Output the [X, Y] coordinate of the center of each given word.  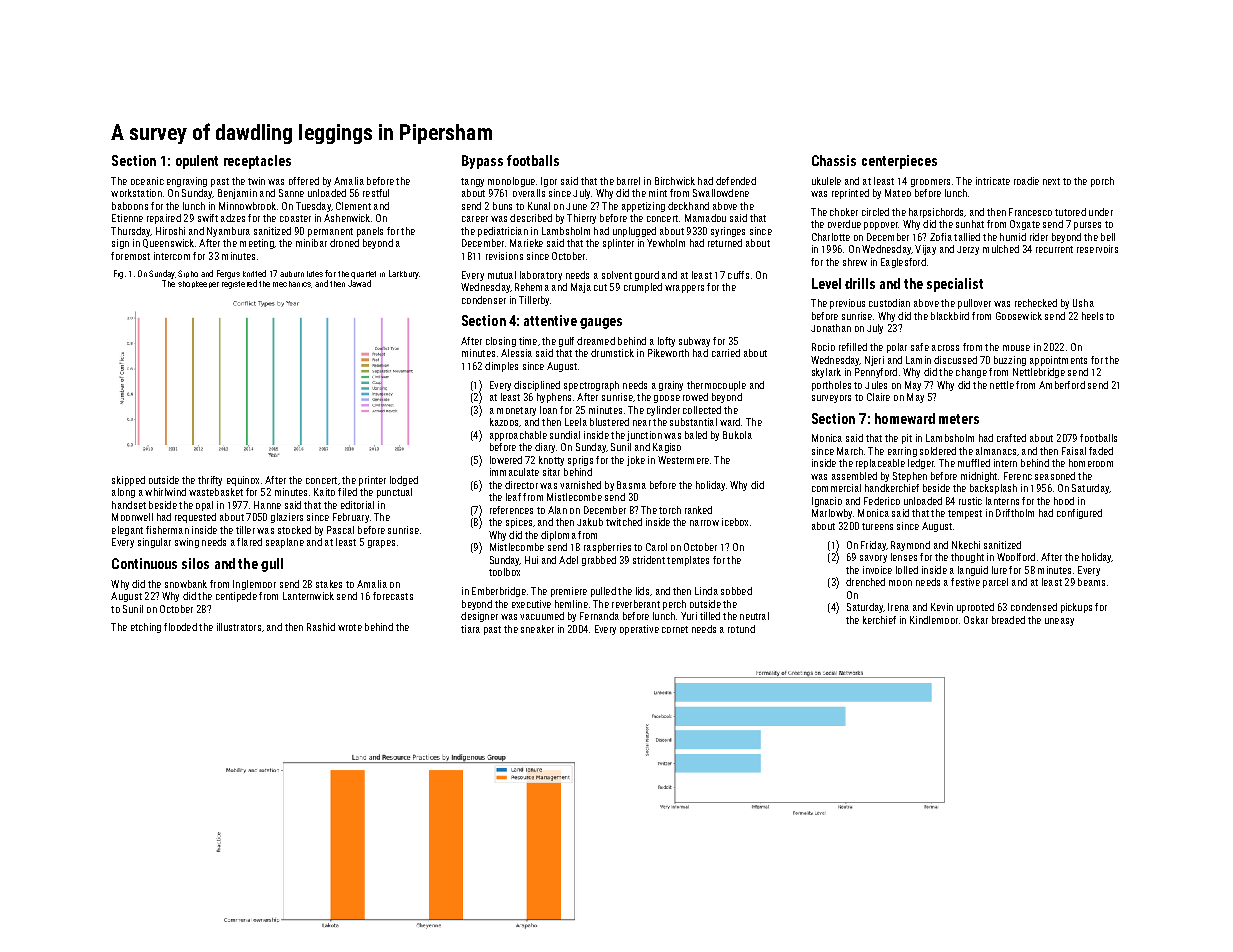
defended [736, 181]
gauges [601, 323]
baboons [130, 206]
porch [1102, 182]
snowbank [186, 584]
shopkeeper [198, 284]
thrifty [210, 481]
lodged [404, 481]
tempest [965, 514]
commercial [836, 488]
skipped [128, 481]
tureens [877, 526]
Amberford [1062, 385]
